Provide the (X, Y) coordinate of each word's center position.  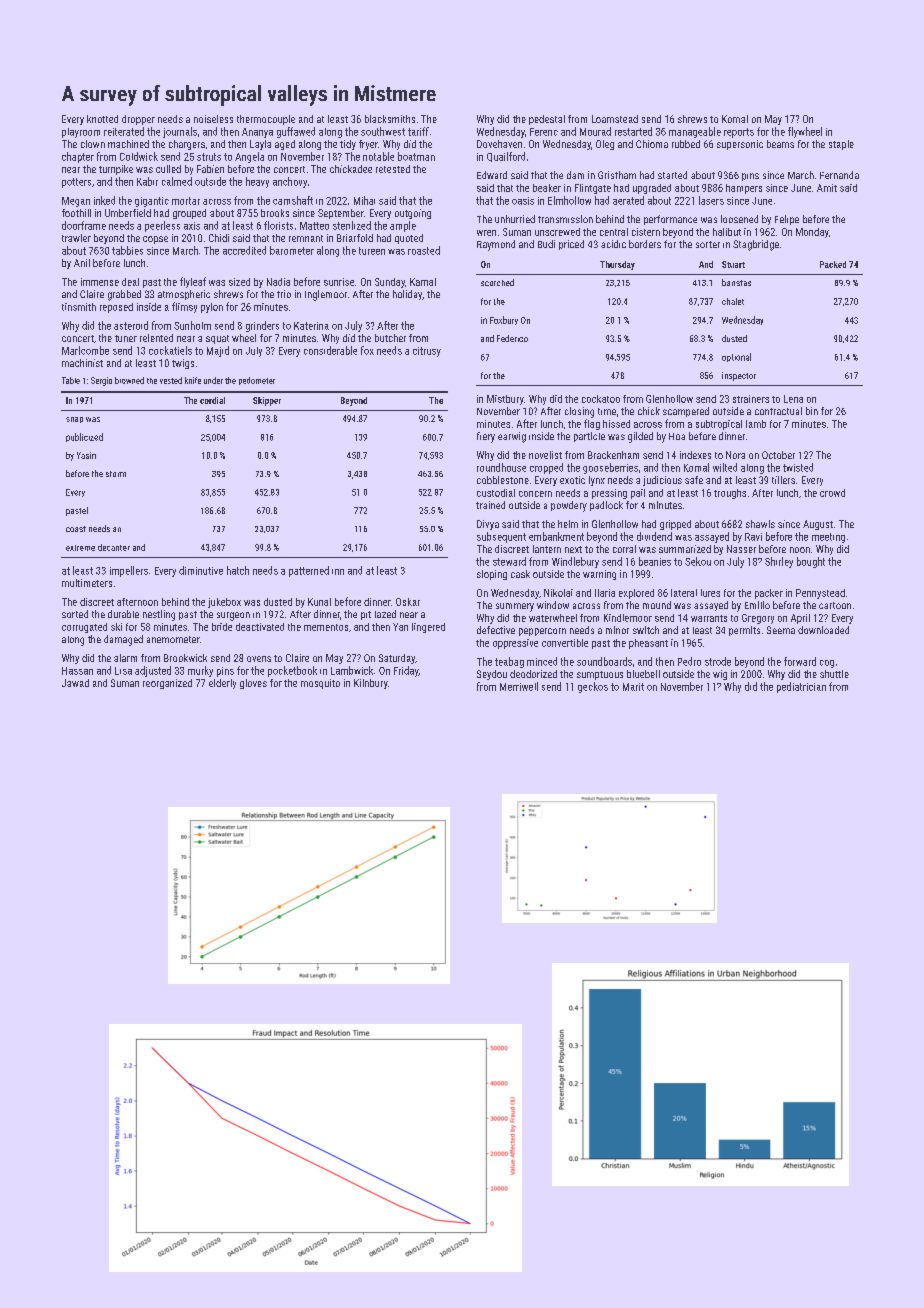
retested (393, 169)
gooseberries (610, 468)
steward (509, 561)
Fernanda (839, 175)
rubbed (686, 144)
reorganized (167, 684)
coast (76, 529)
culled (168, 169)
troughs (730, 494)
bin (812, 411)
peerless (162, 226)
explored (636, 594)
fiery (486, 437)
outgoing (413, 214)
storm (116, 474)
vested (171, 380)
